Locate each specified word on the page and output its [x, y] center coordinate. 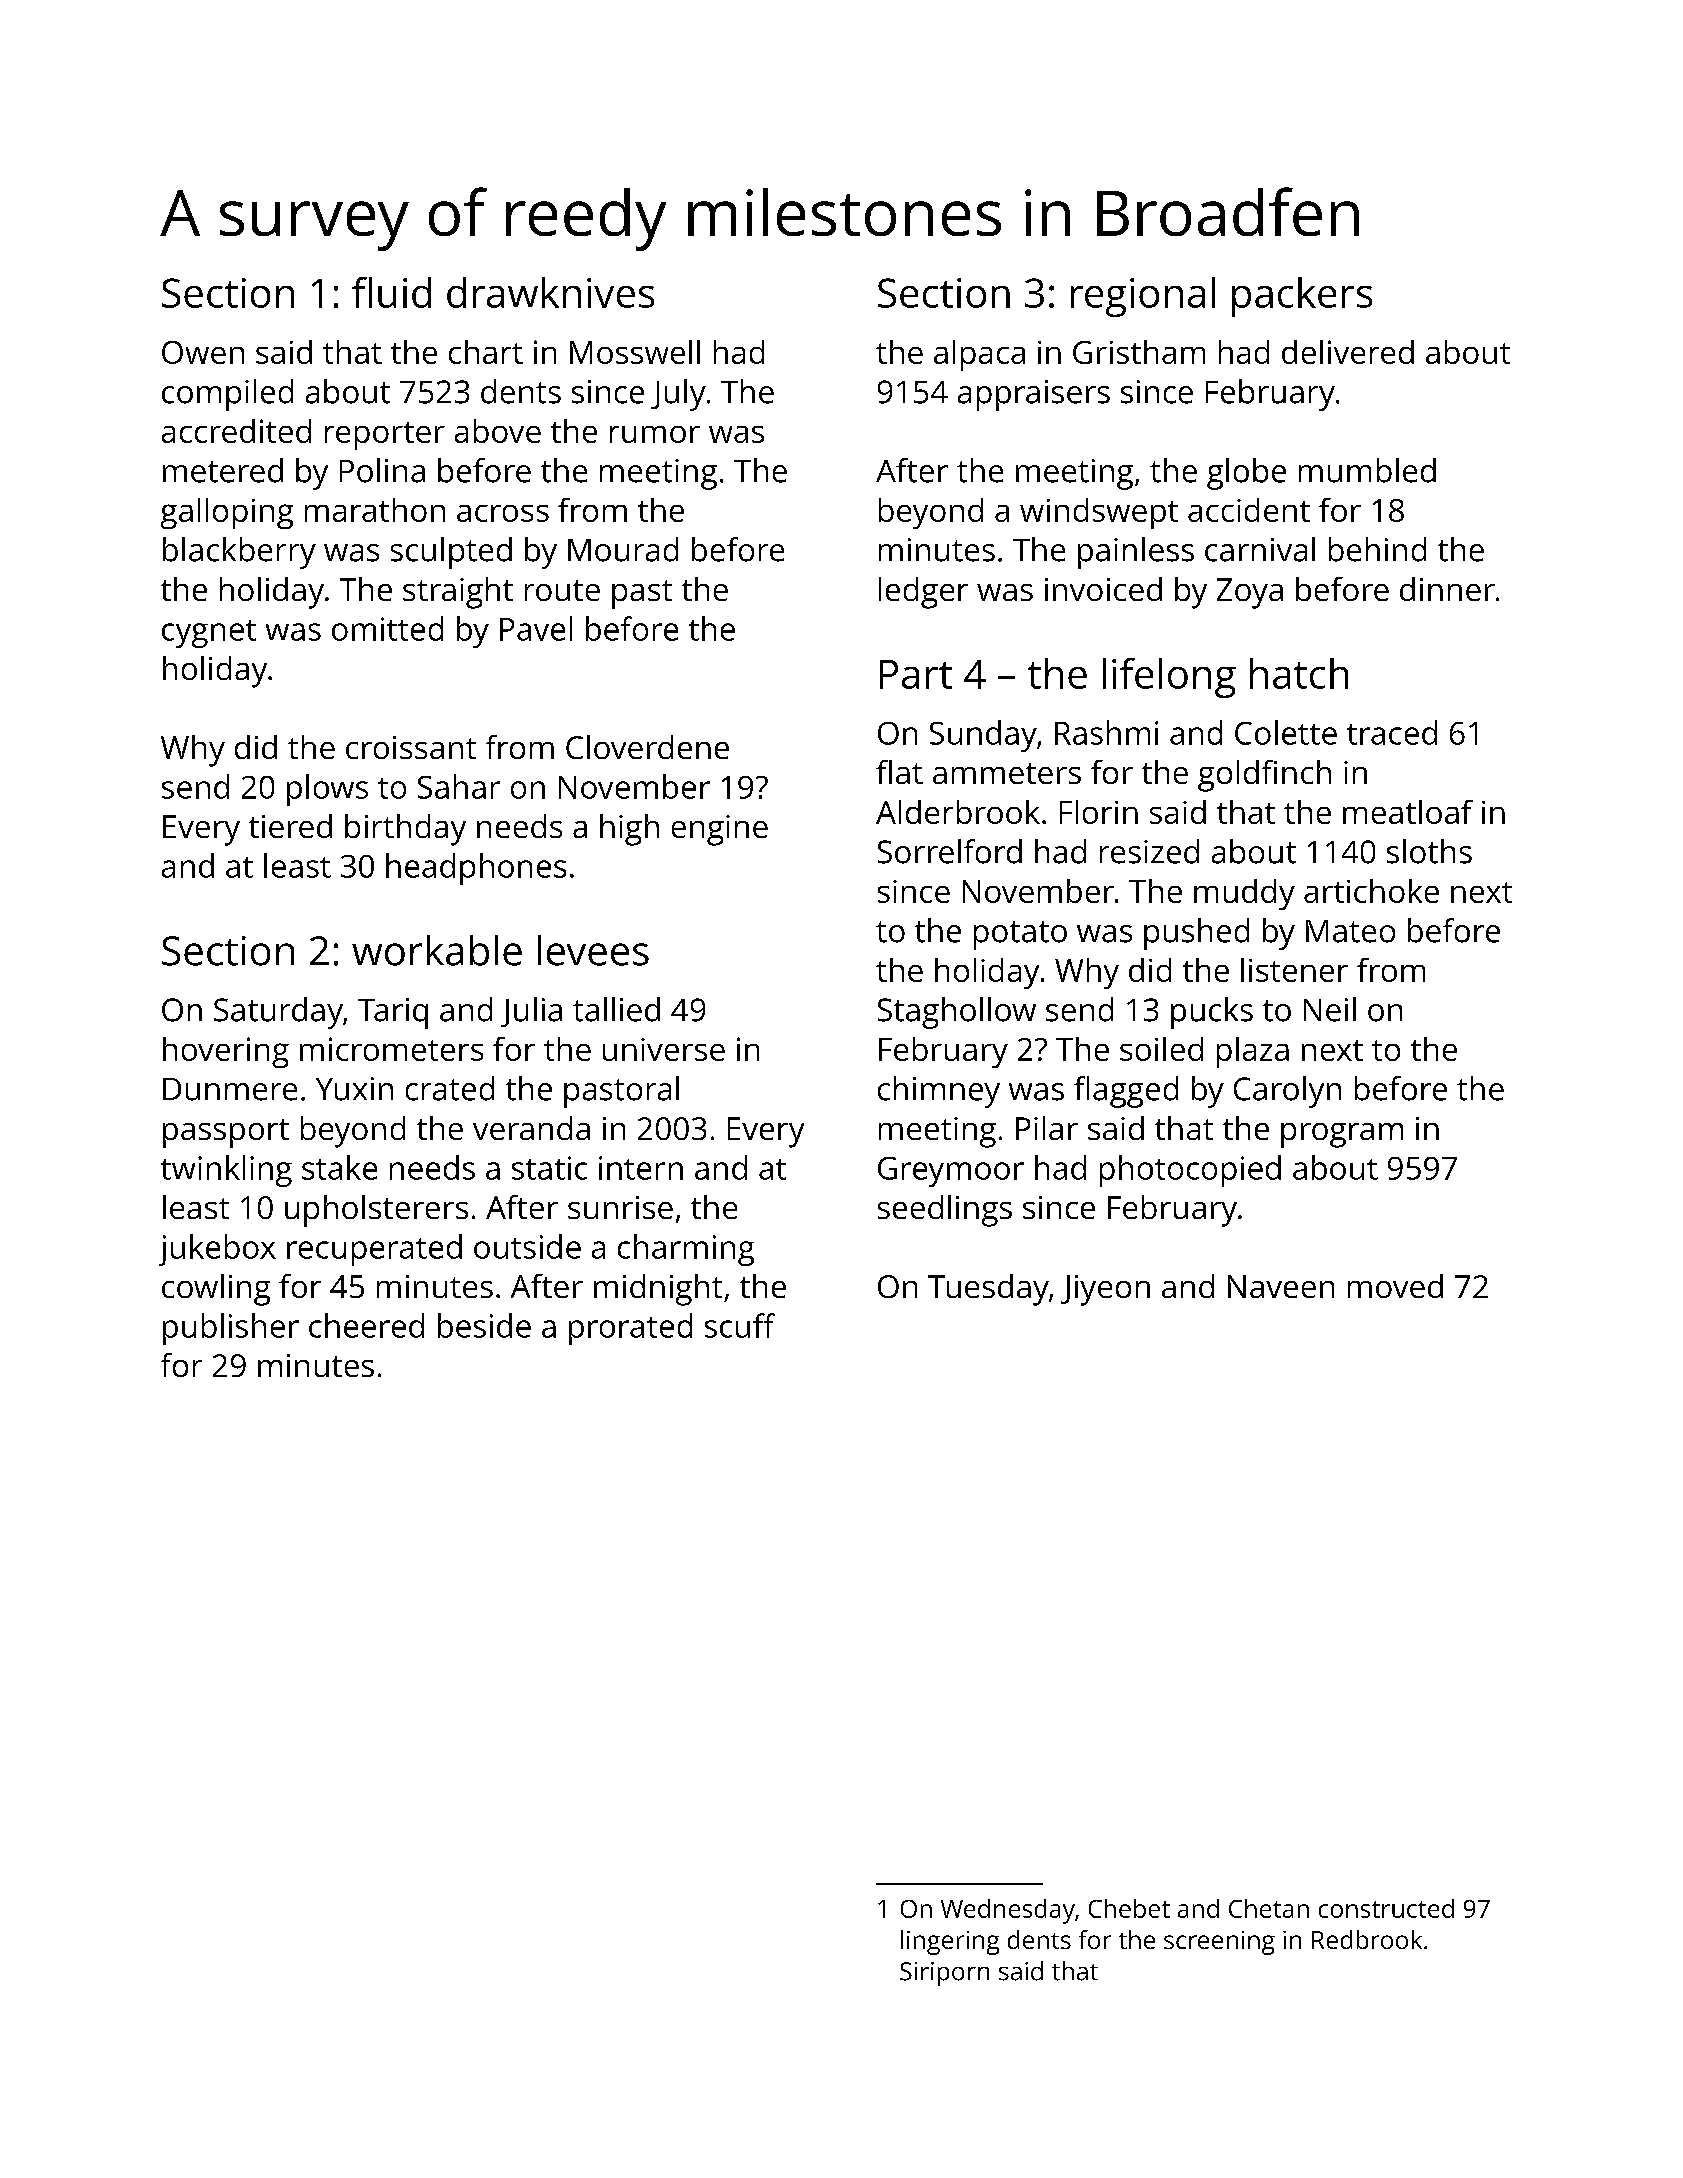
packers [1302, 297]
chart [486, 352]
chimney [939, 1092]
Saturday [278, 1013]
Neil [1330, 1009]
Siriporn [944, 1974]
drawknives [550, 292]
